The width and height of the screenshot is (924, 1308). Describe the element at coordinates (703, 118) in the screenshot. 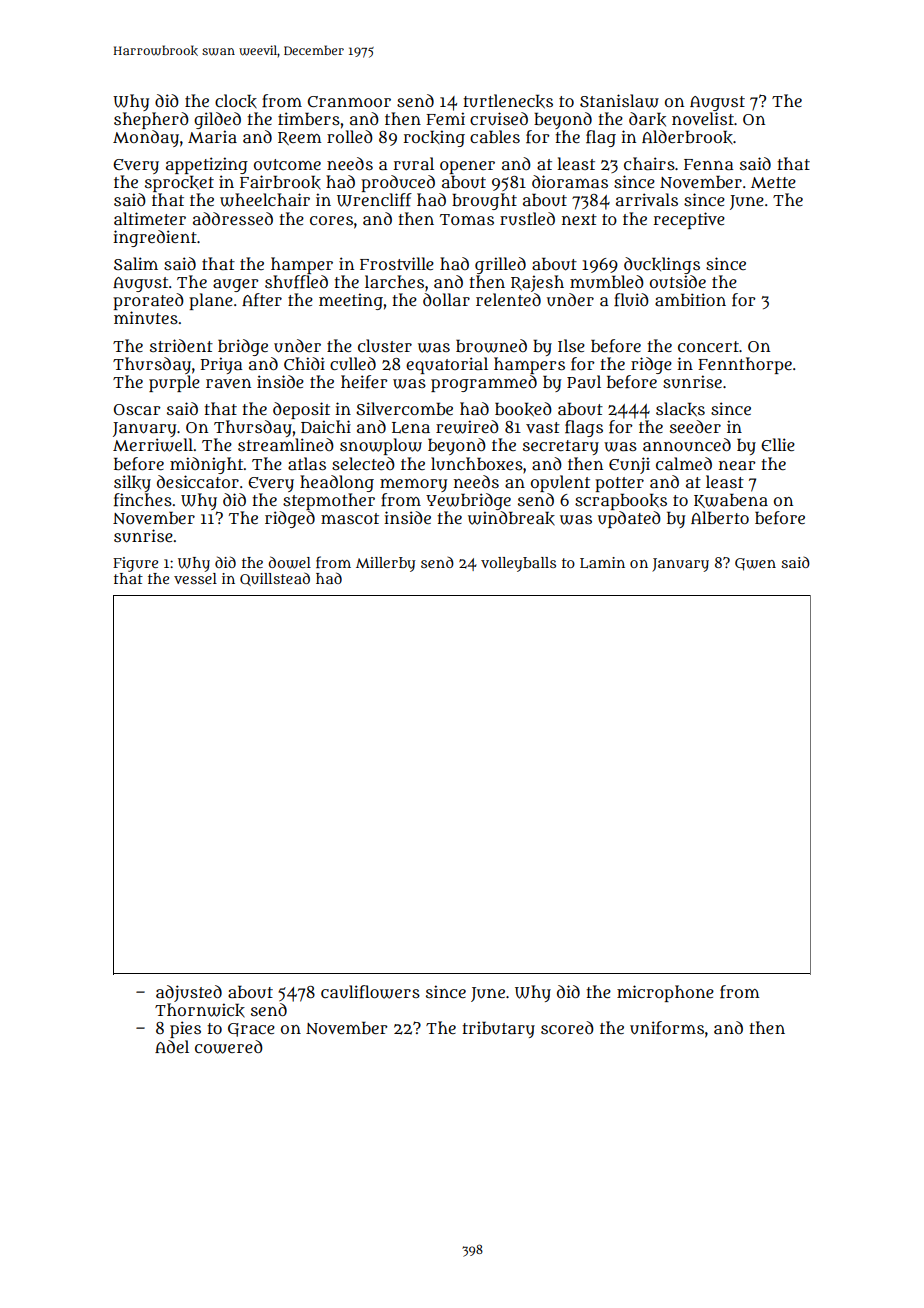

I see `novelist` at that location.
